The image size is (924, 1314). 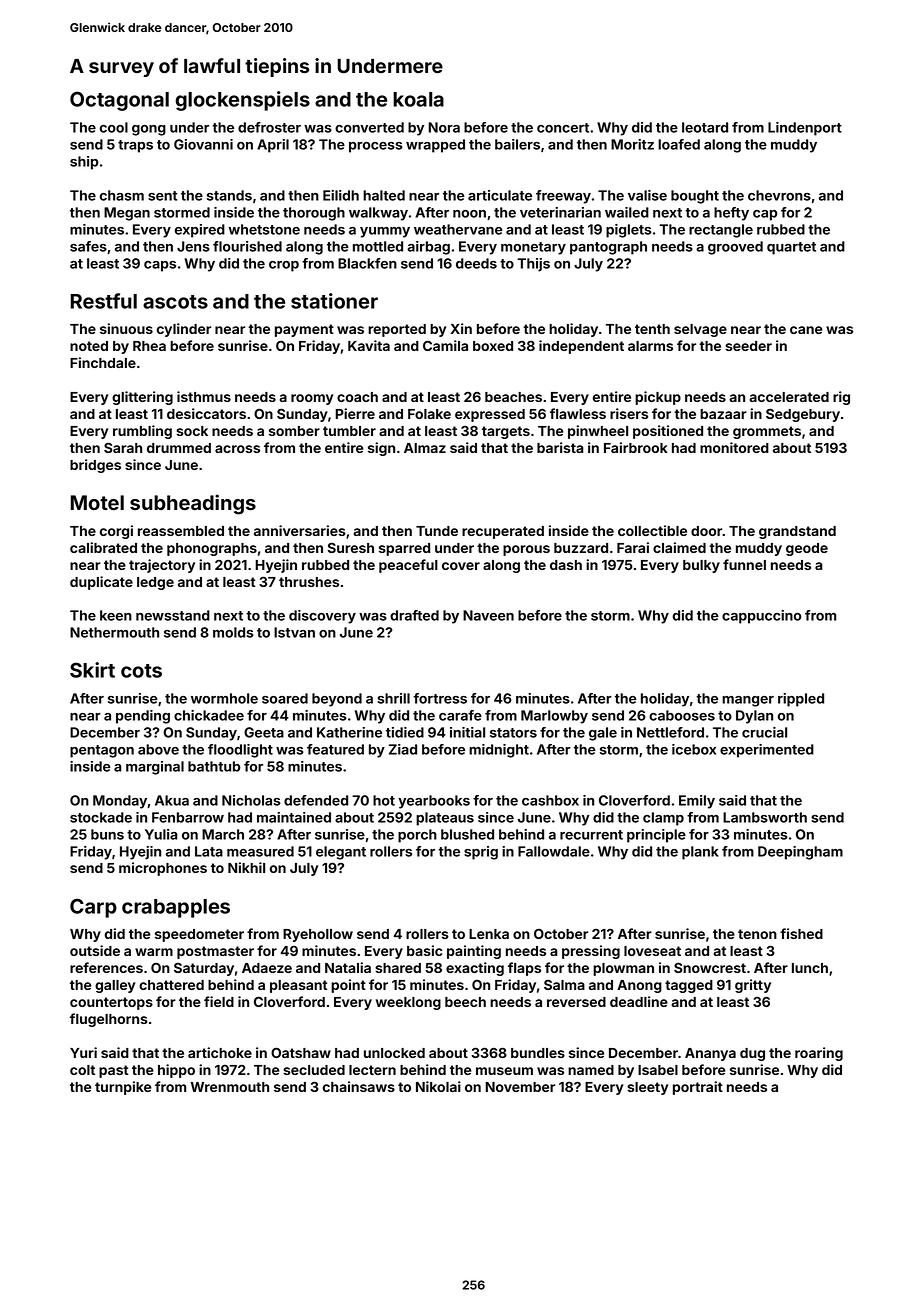 What do you see at coordinates (803, 415) in the page?
I see `Sedgebury` at bounding box center [803, 415].
